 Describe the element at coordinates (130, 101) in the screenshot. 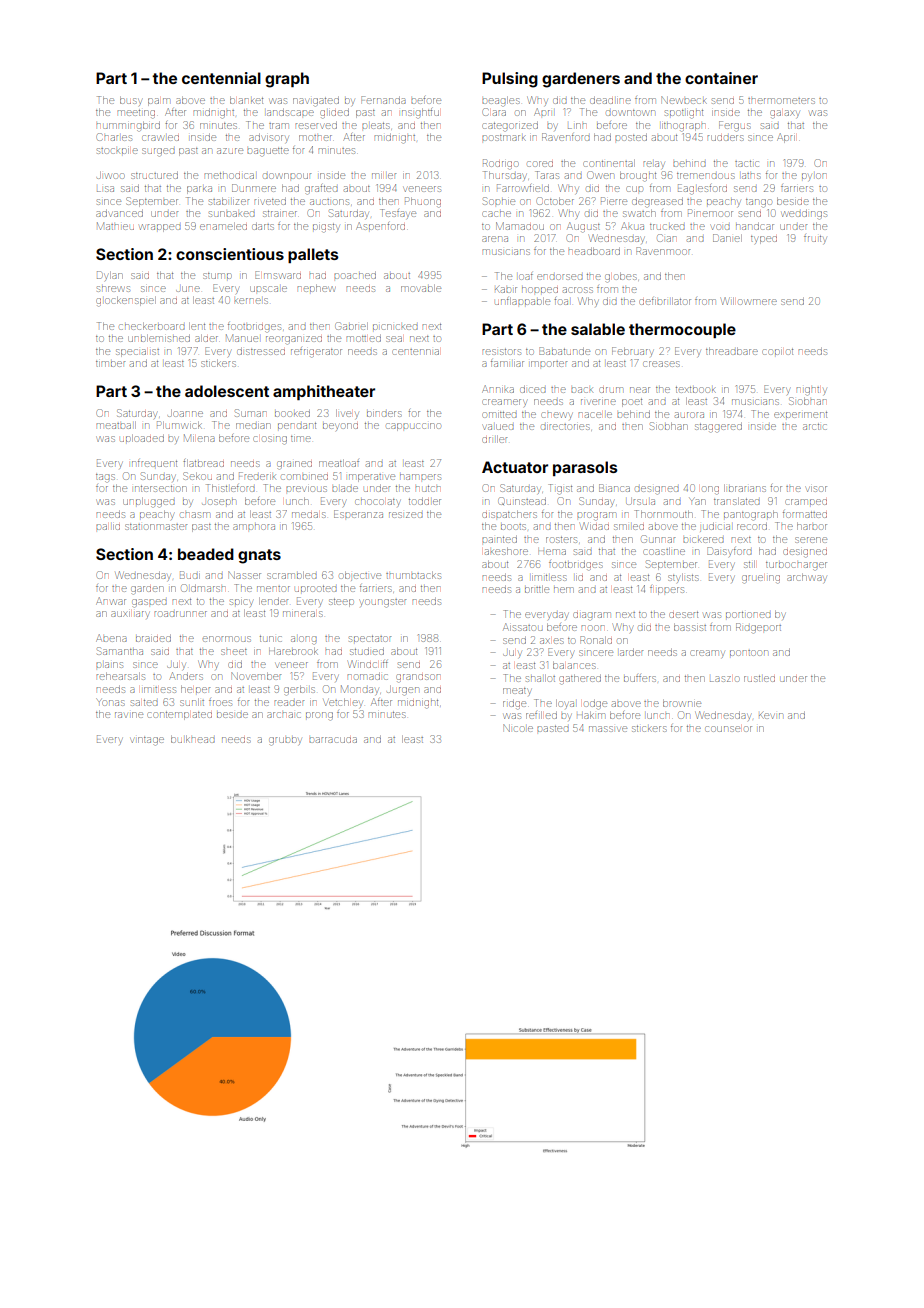

I see `busy` at that location.
